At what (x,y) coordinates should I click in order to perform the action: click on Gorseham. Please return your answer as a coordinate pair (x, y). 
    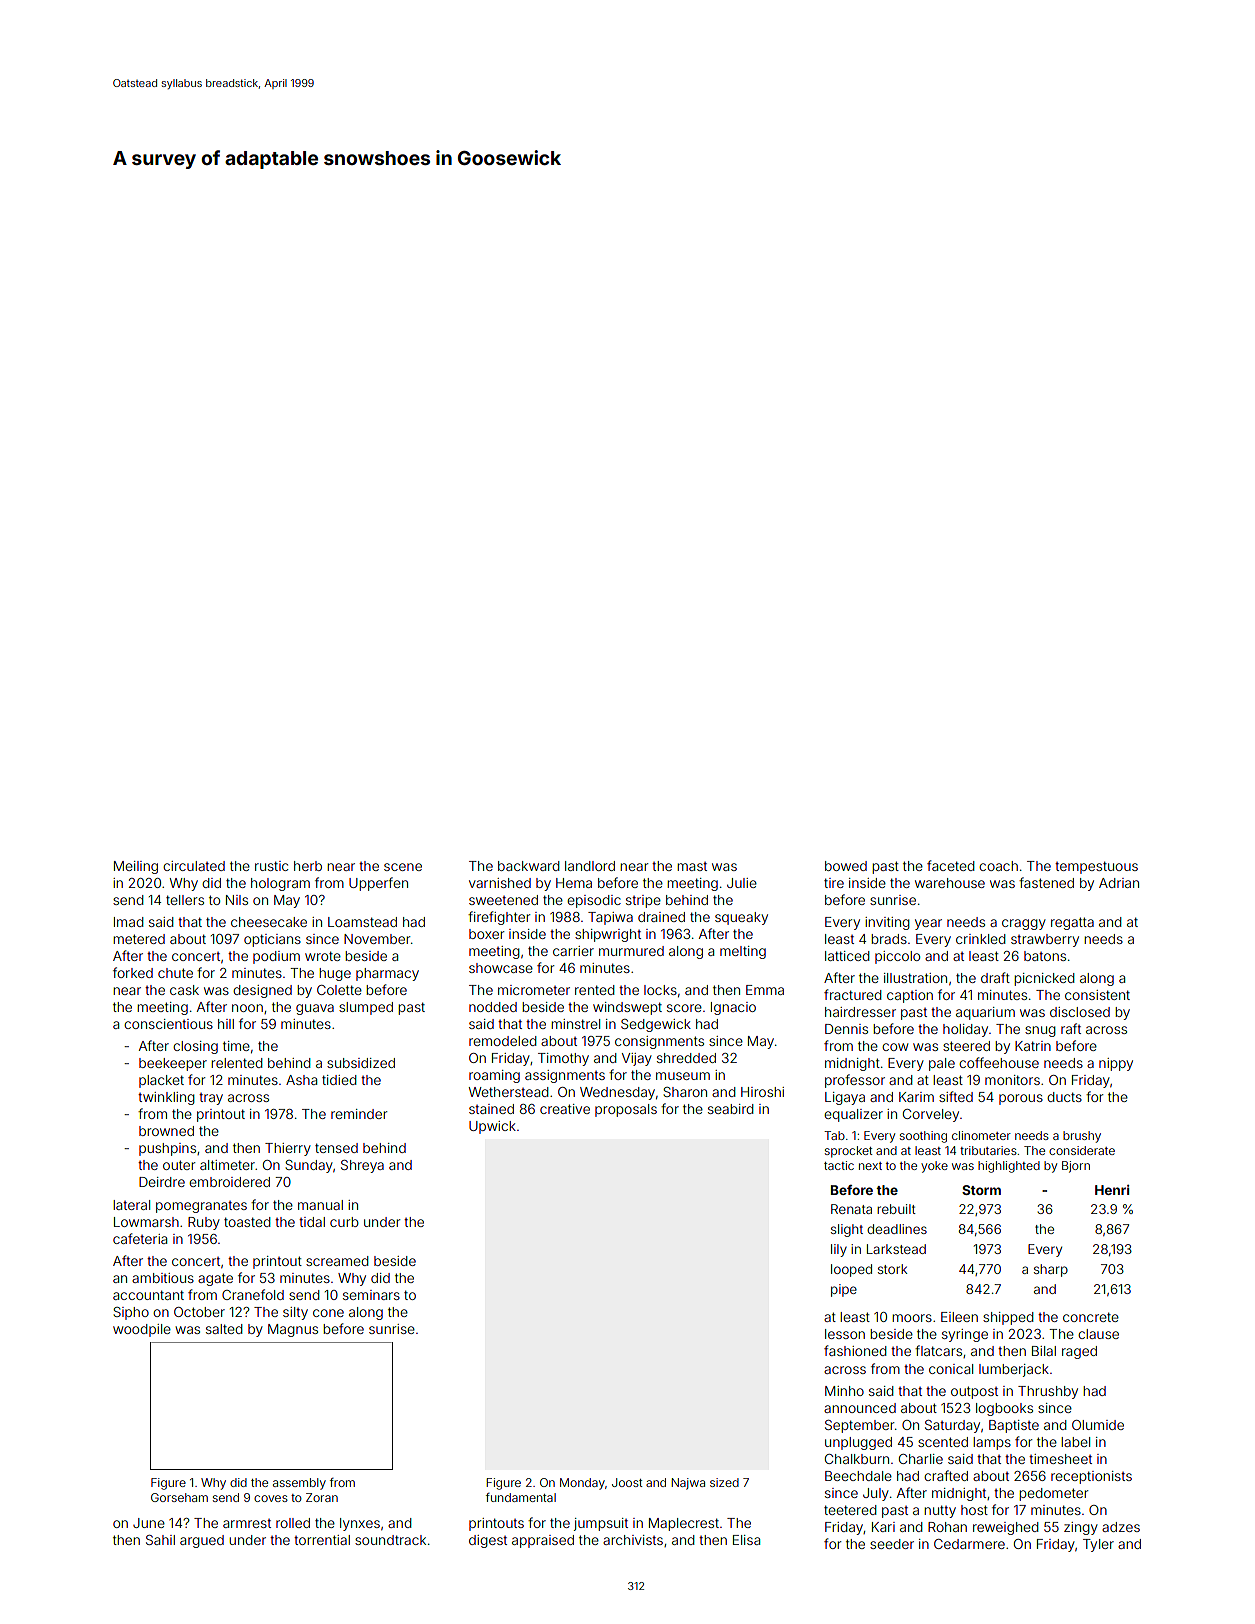
    Looking at the image, I should click on (179, 1497).
